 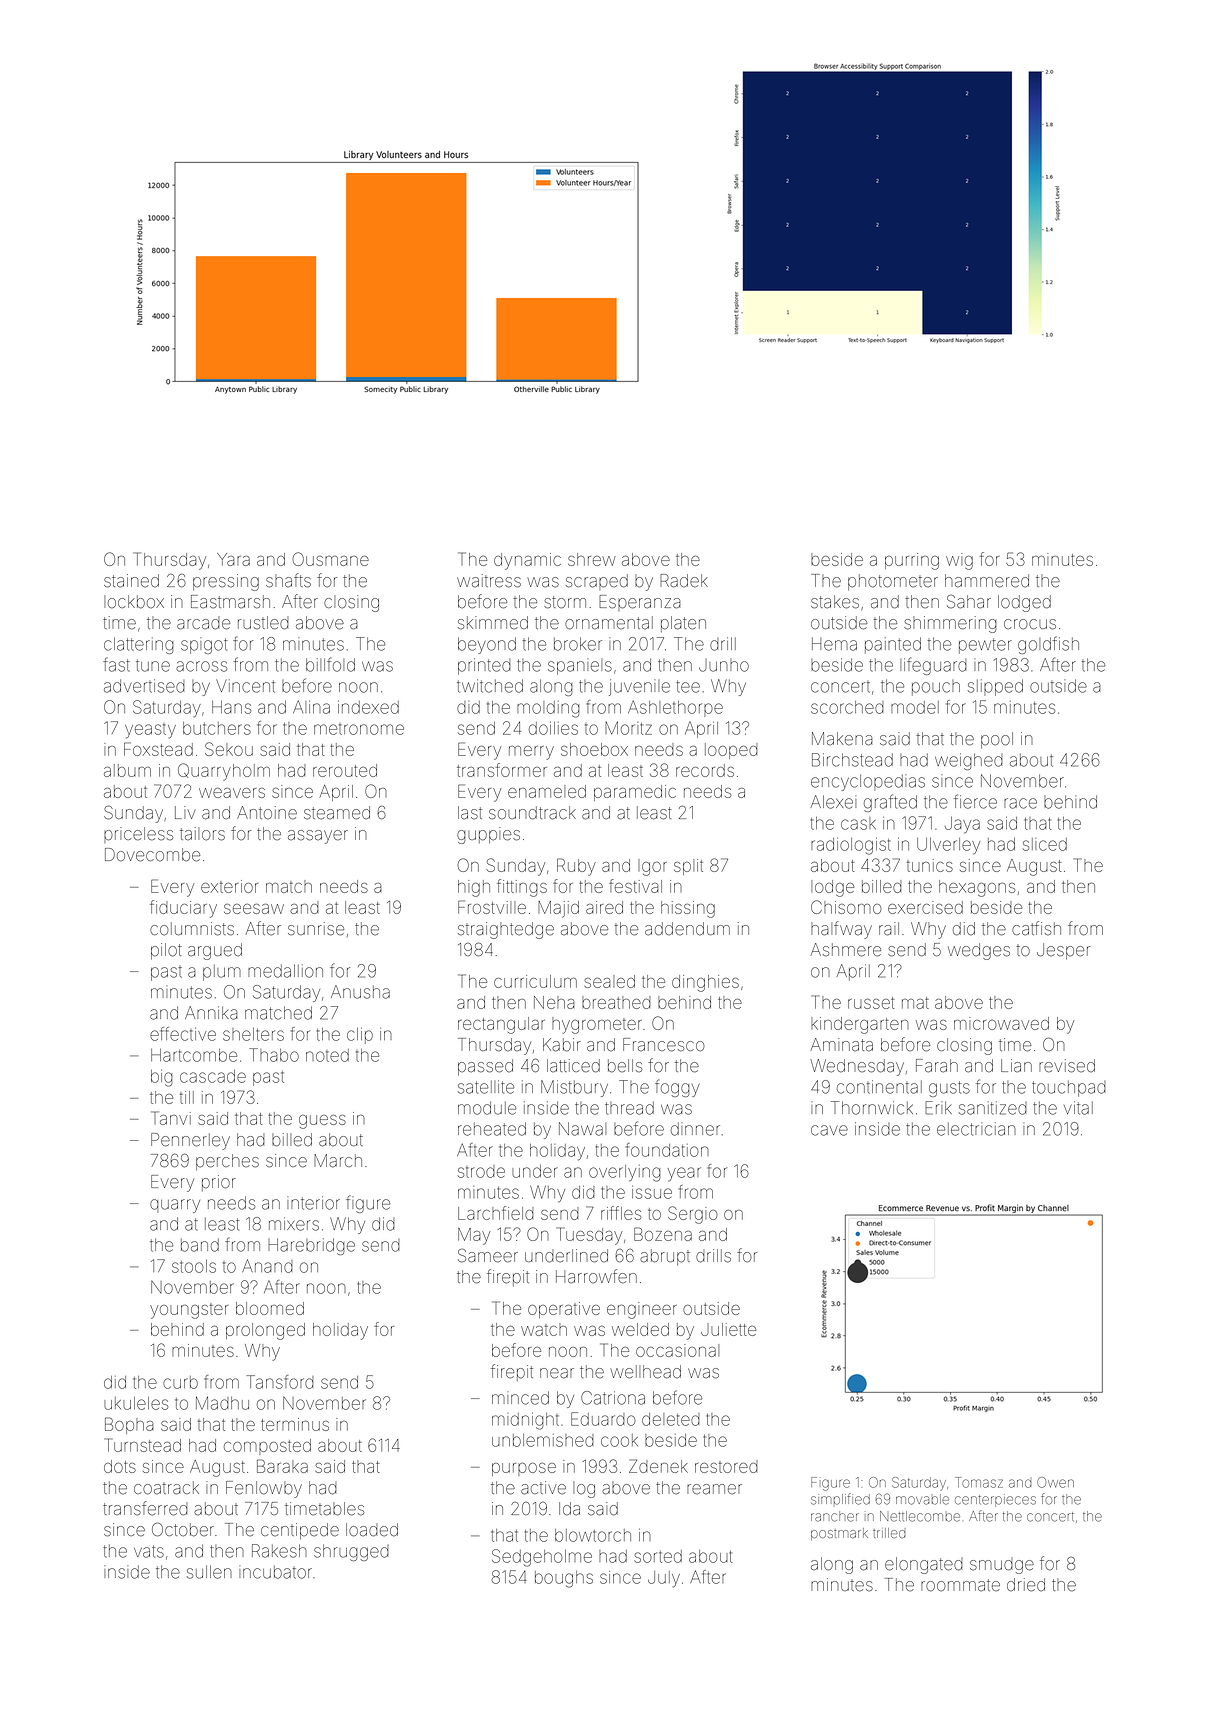 I want to click on shrew, so click(x=592, y=559).
